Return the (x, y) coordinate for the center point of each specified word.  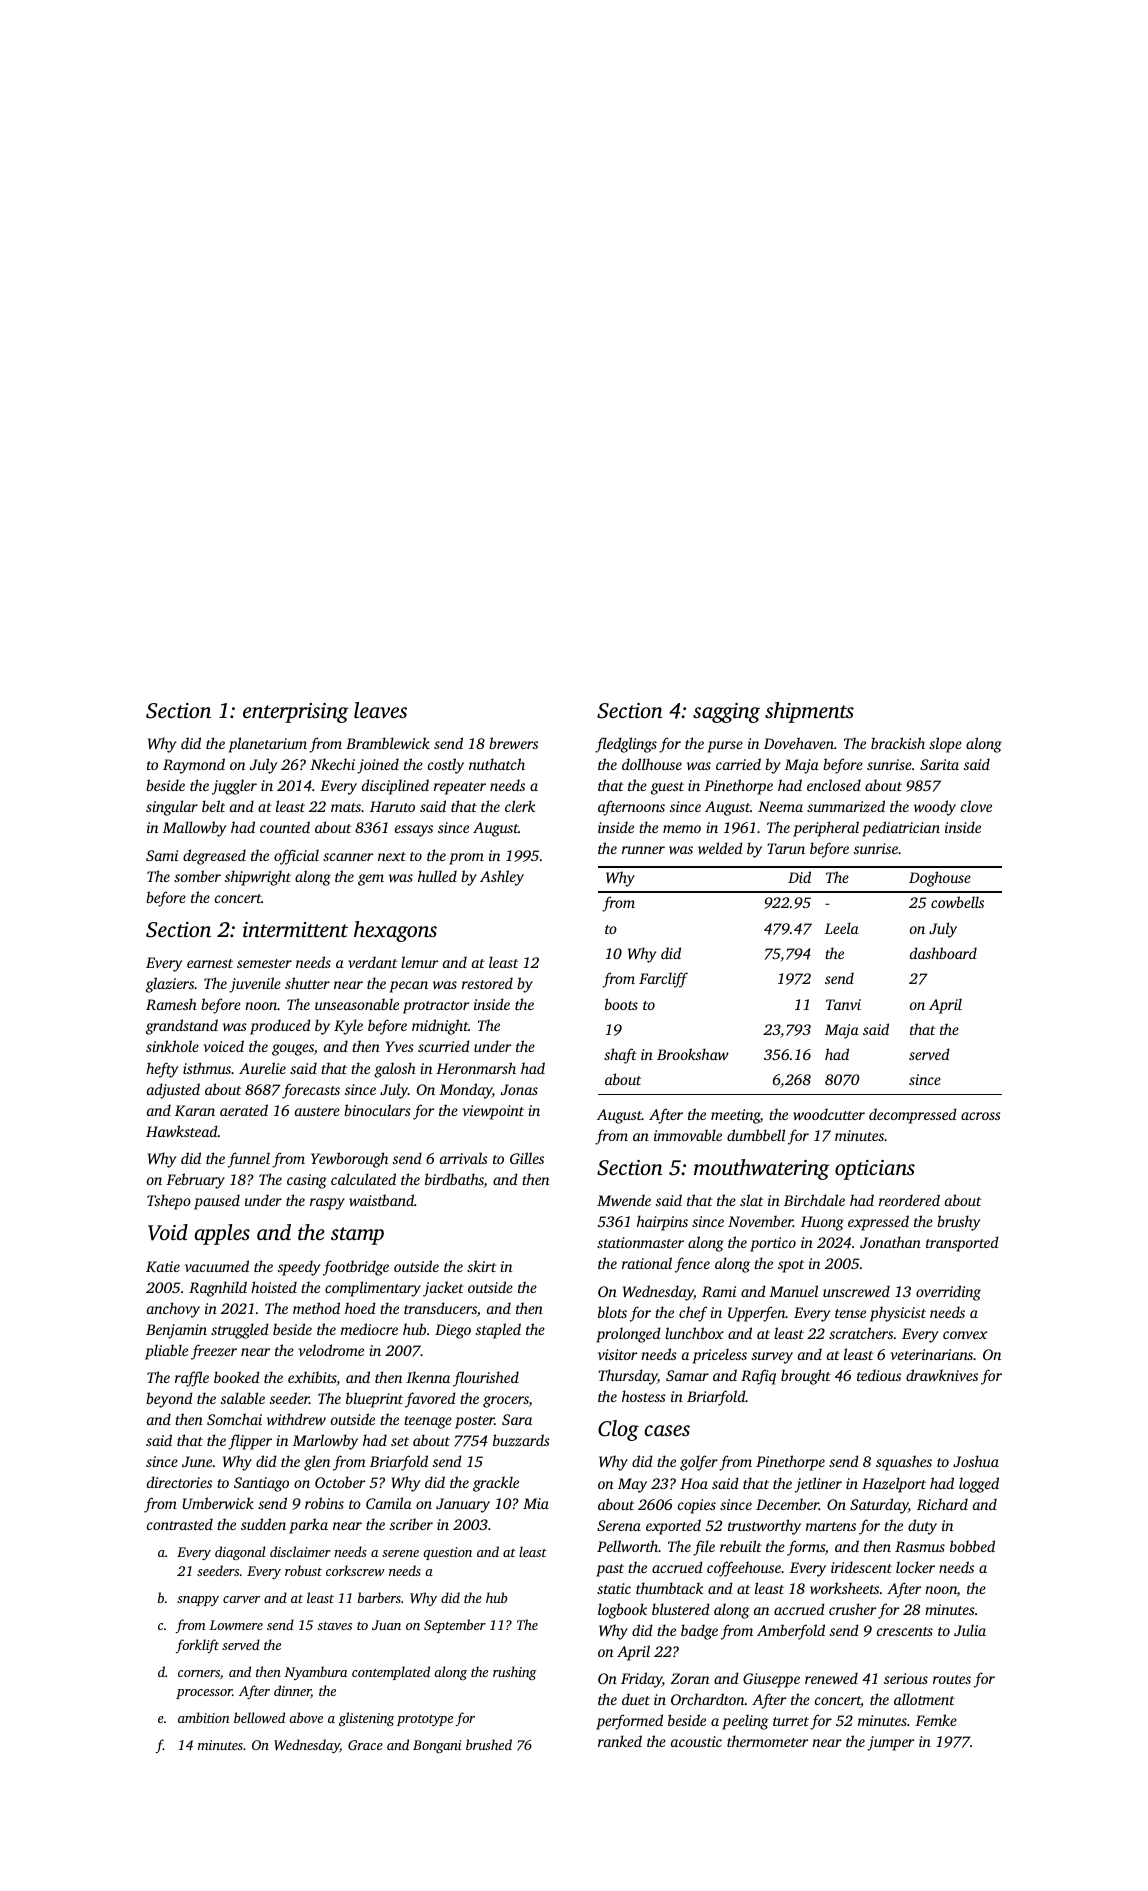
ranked (620, 1741)
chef (693, 1314)
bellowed (259, 1717)
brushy (958, 1223)
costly (446, 766)
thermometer (767, 1741)
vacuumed (217, 1266)
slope (945, 745)
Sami (162, 855)
